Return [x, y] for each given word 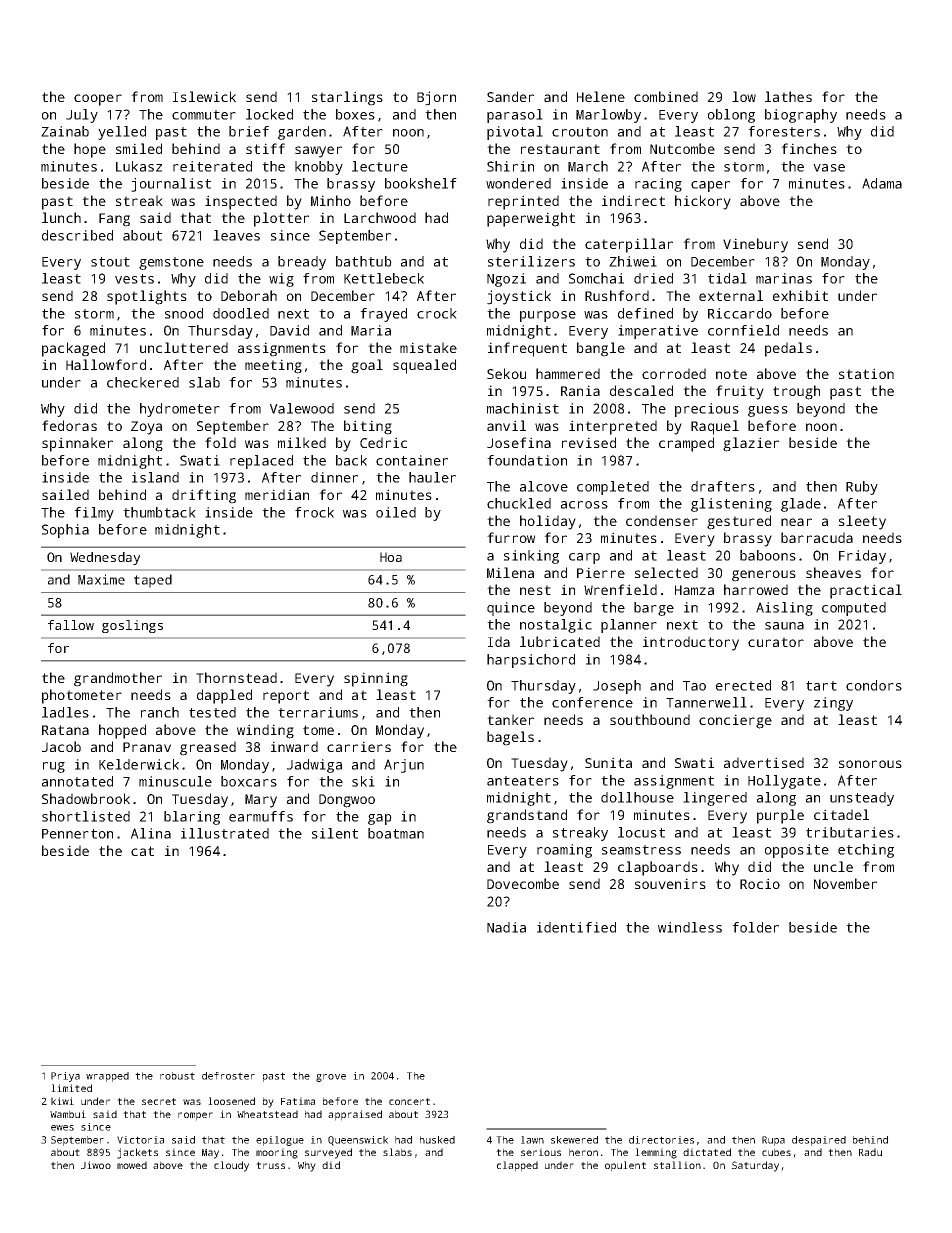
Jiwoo [96, 1165]
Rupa [773, 1141]
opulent [625, 1166]
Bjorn [436, 98]
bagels [510, 738]
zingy [833, 704]
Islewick [204, 96]
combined [666, 96]
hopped [122, 731]
